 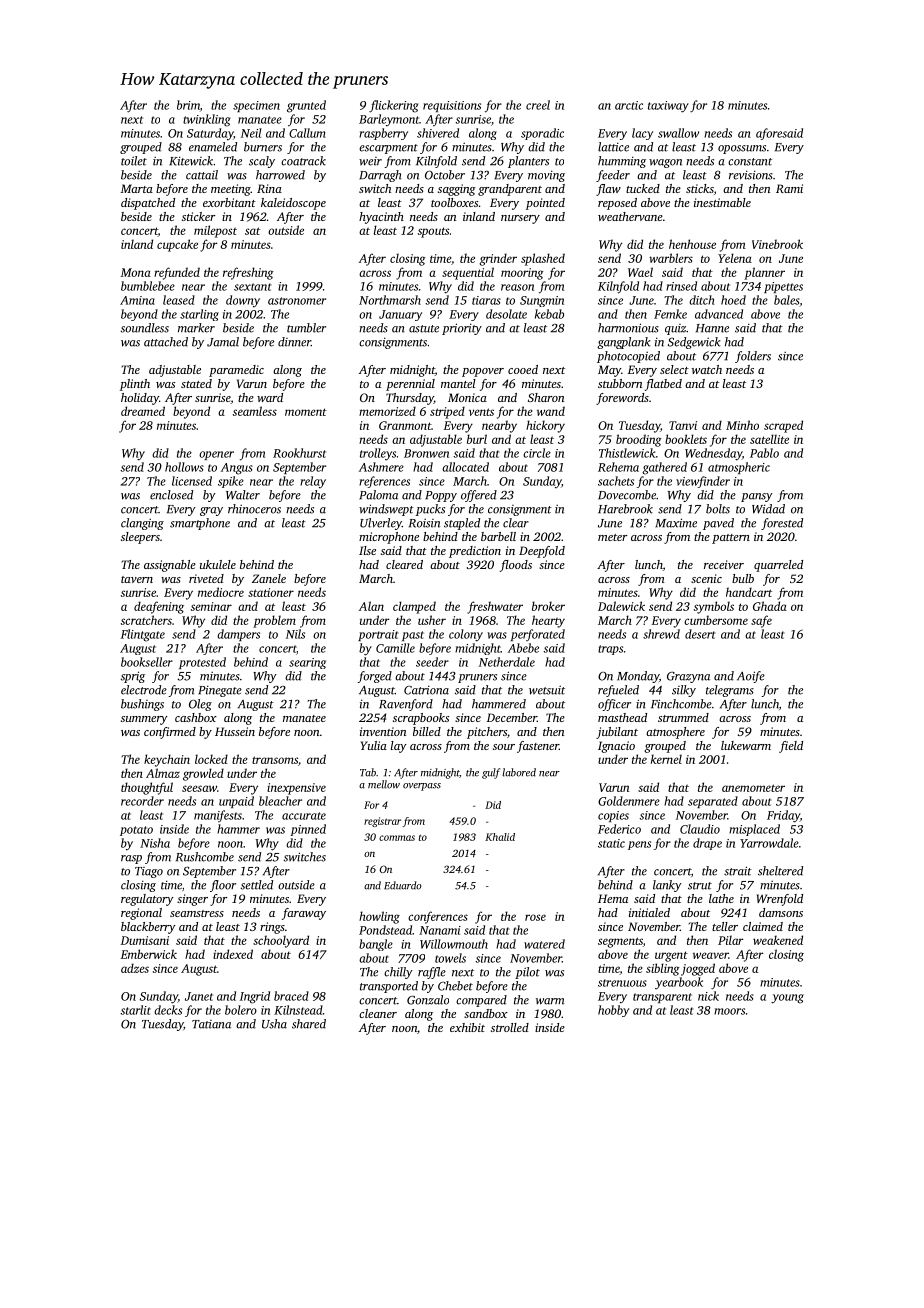 I want to click on planters, so click(x=528, y=162).
